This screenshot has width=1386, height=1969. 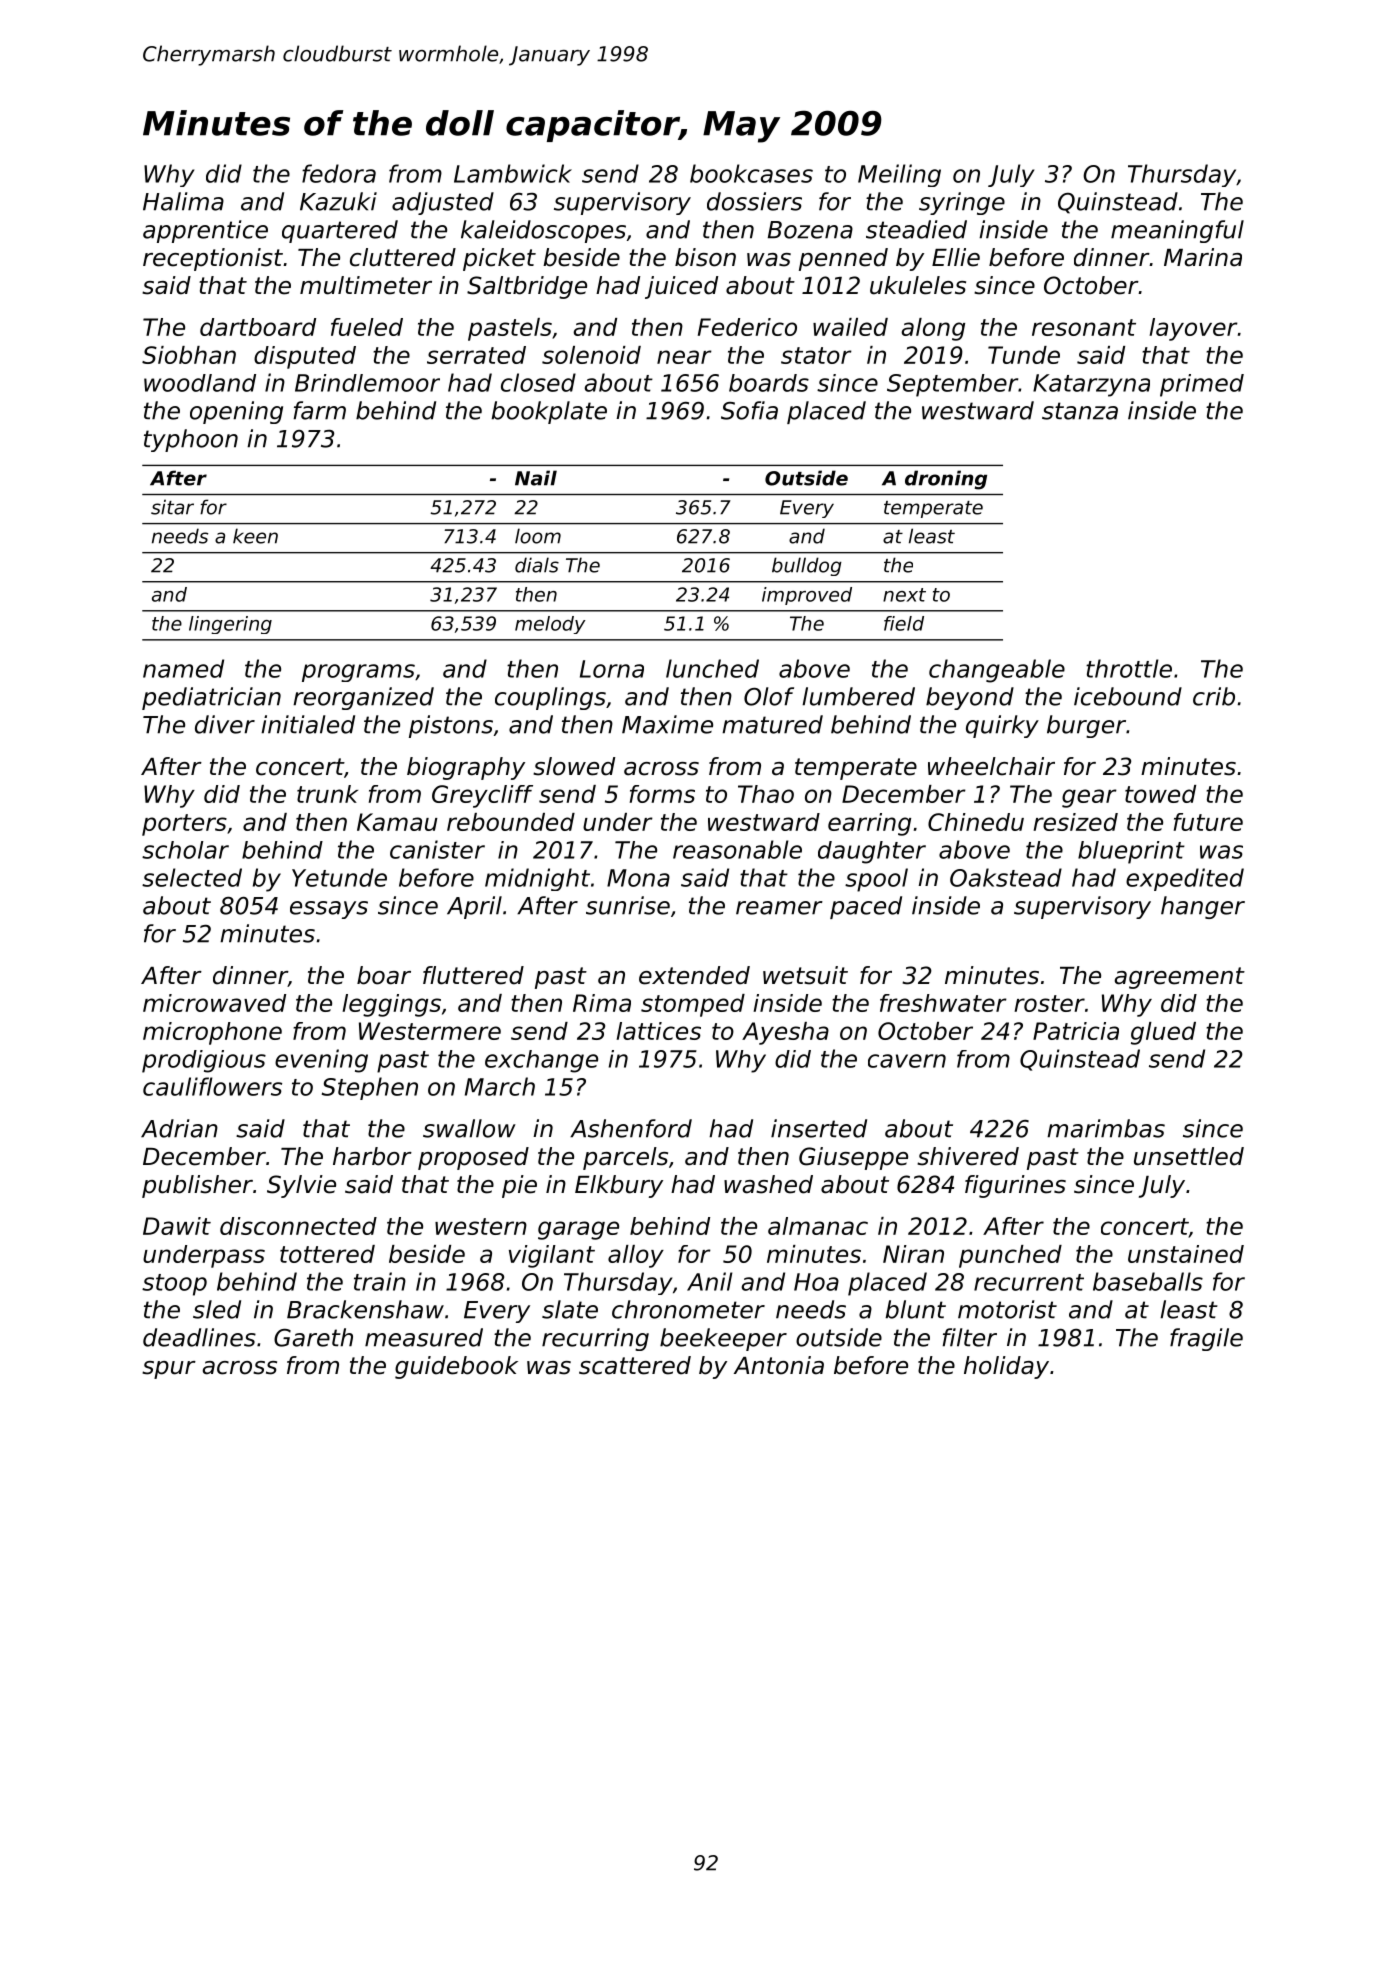 I want to click on bulldog, so click(x=807, y=566).
